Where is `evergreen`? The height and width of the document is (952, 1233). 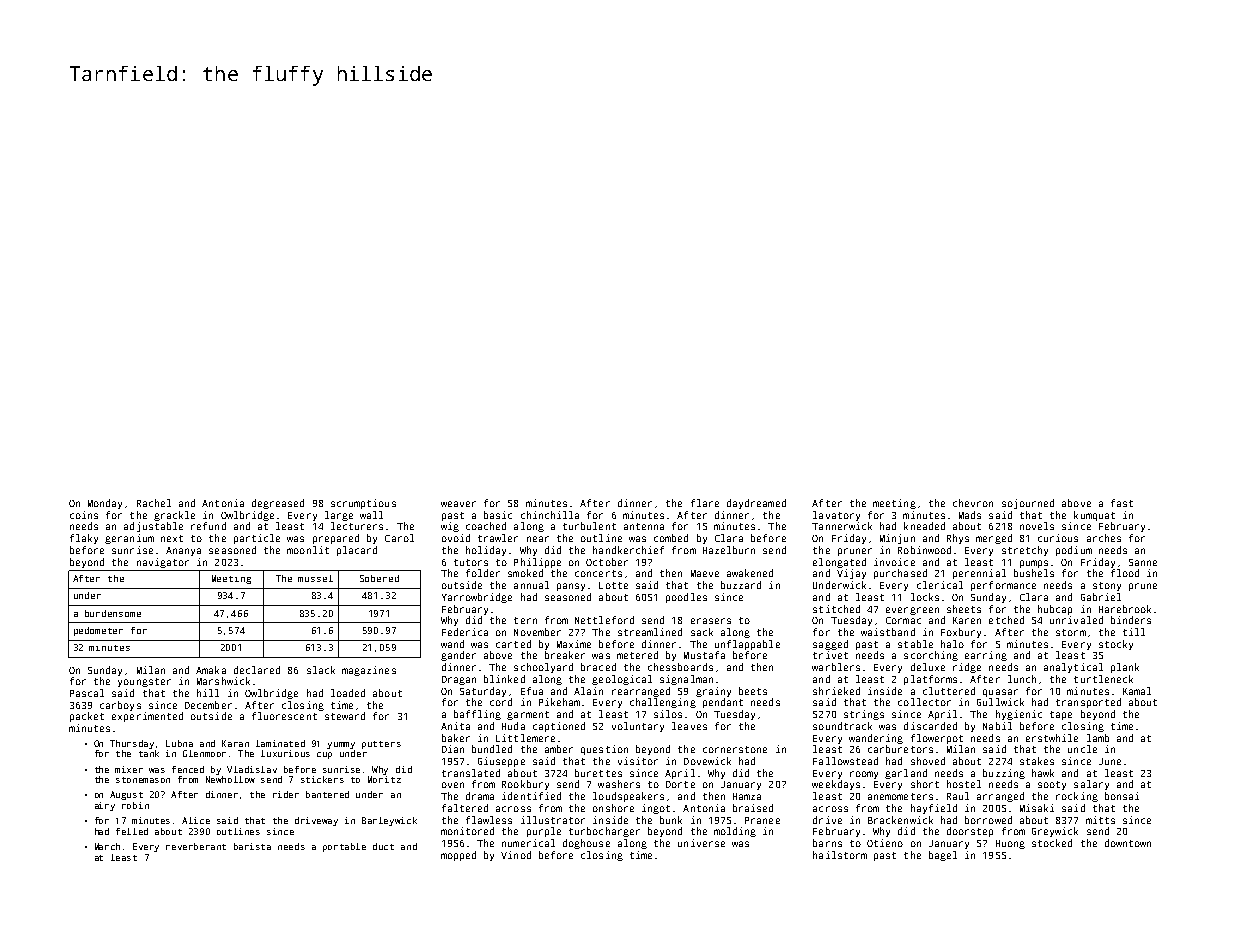 evergreen is located at coordinates (912, 611).
